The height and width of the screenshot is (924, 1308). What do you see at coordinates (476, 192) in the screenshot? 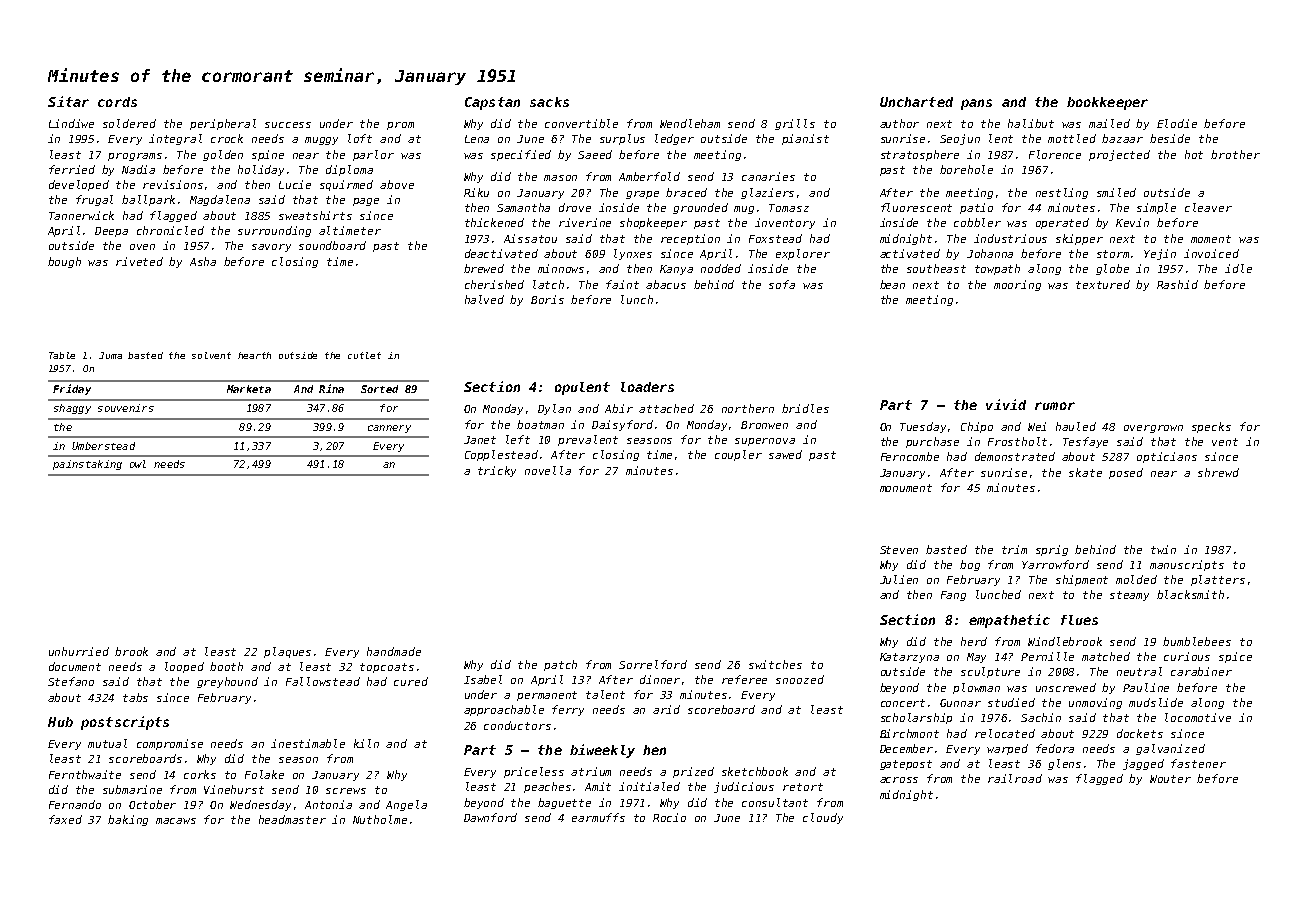
I see `Riku` at bounding box center [476, 192].
